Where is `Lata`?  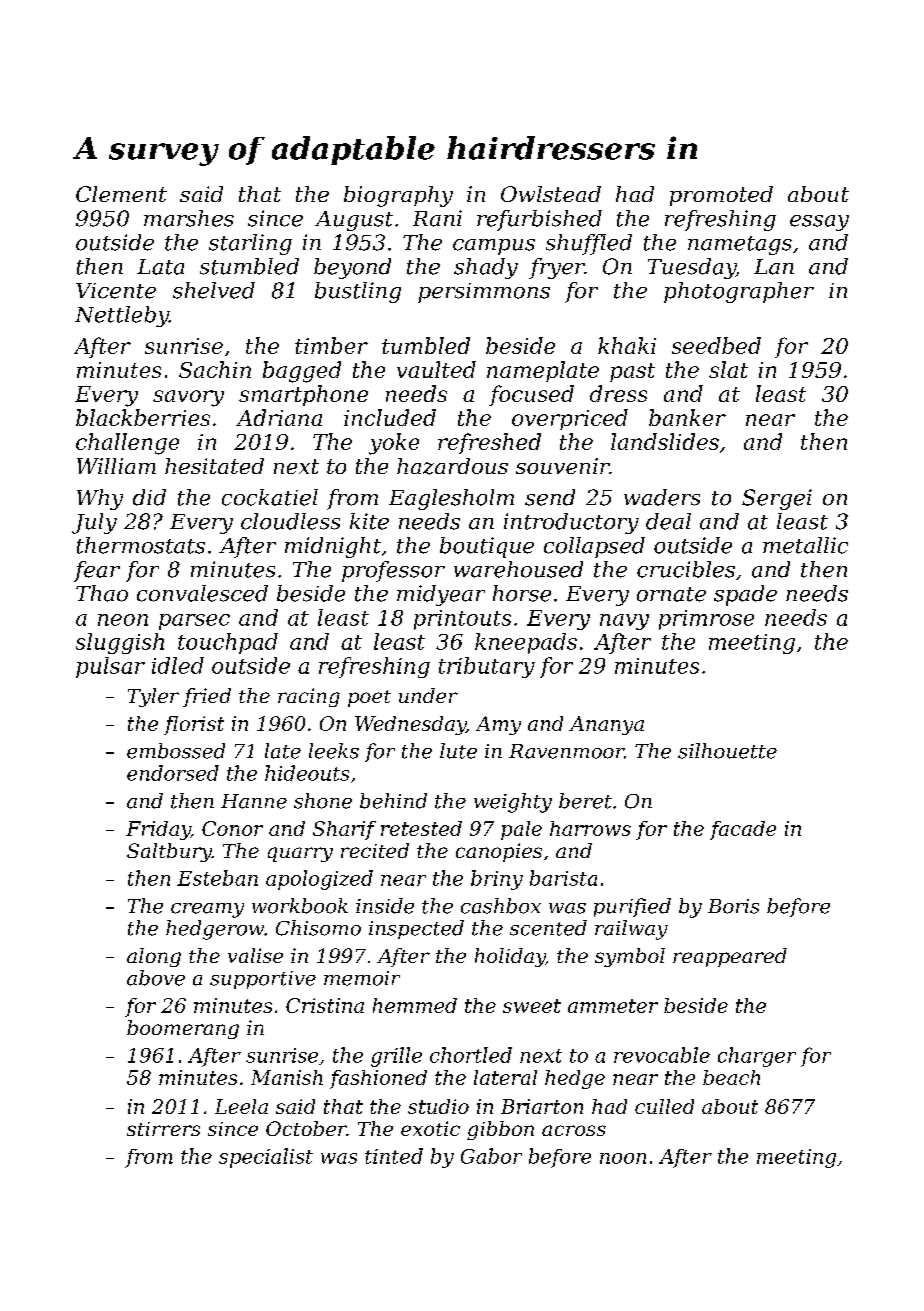
Lata is located at coordinates (160, 267).
